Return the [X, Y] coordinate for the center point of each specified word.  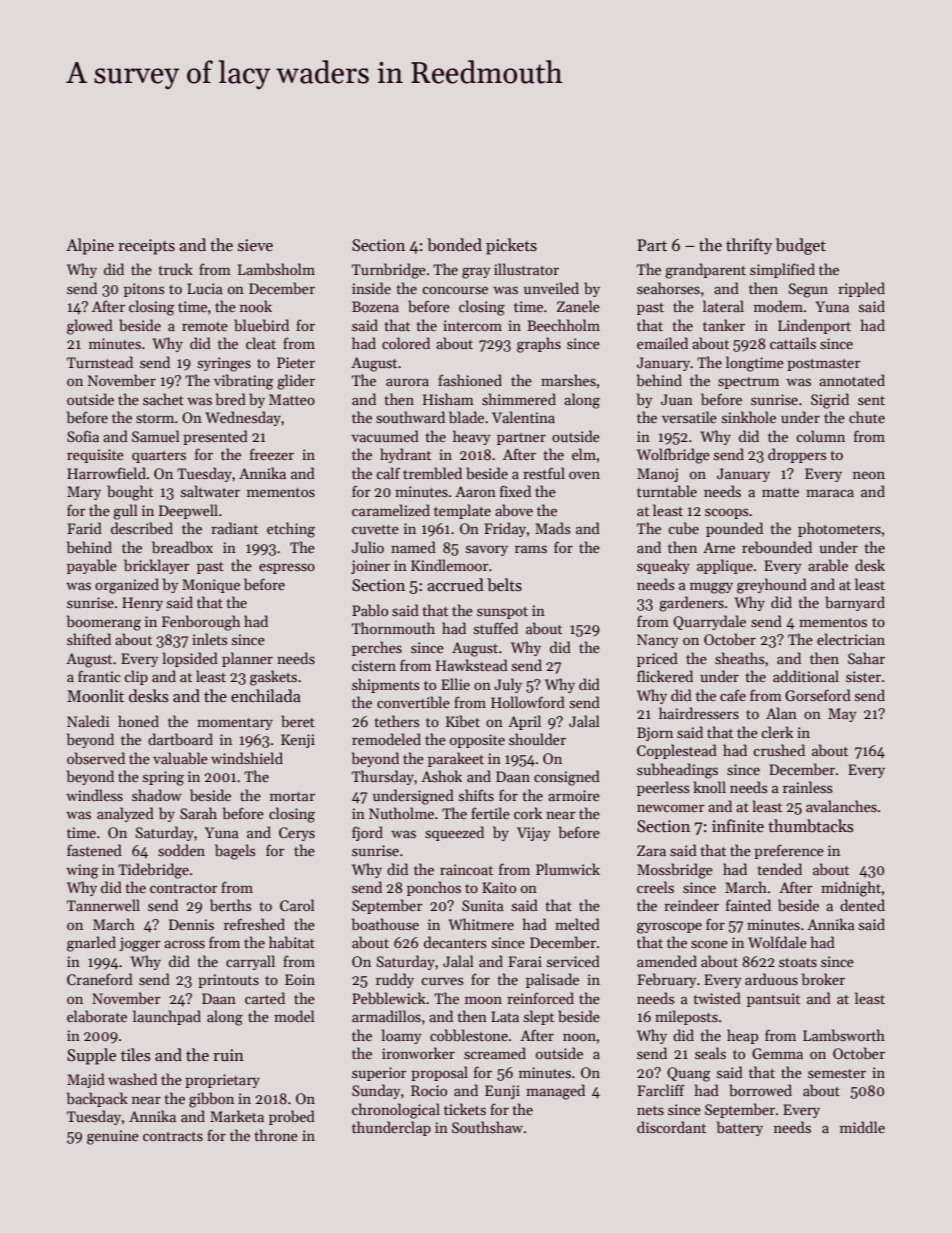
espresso [287, 568]
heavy [471, 437]
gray [476, 273]
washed [132, 1079]
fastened [94, 850]
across [184, 944]
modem [778, 306]
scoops [726, 513]
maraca [830, 493]
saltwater [210, 491]
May [842, 715]
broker [823, 979]
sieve [255, 245]
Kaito [499, 887]
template [462, 511]
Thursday [383, 777]
